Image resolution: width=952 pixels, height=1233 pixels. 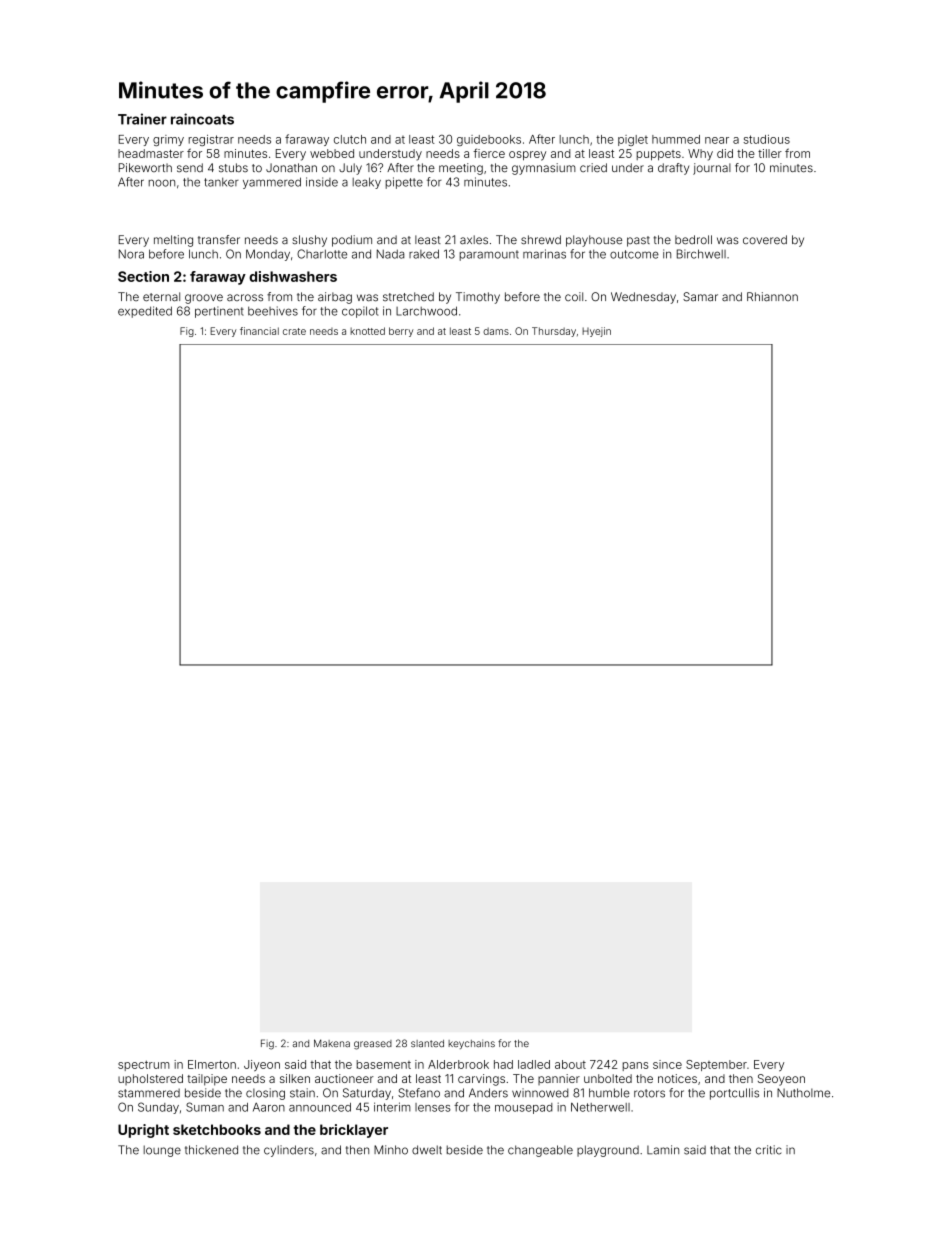 I want to click on covered, so click(x=765, y=239).
